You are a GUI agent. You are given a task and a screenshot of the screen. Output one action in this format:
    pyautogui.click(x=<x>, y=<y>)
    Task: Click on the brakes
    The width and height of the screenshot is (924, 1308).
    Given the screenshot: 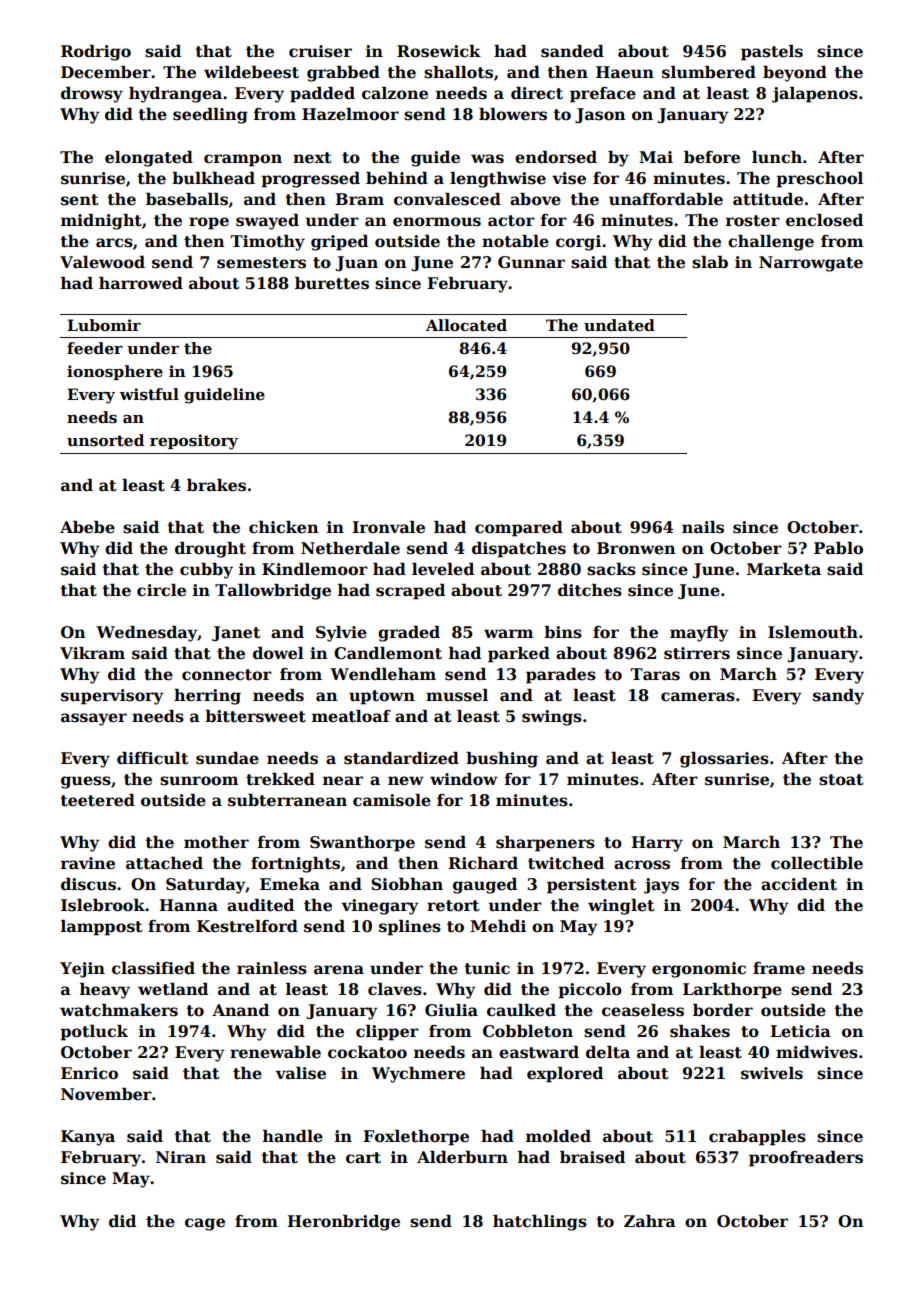 What is the action you would take?
    pyautogui.click(x=216, y=485)
